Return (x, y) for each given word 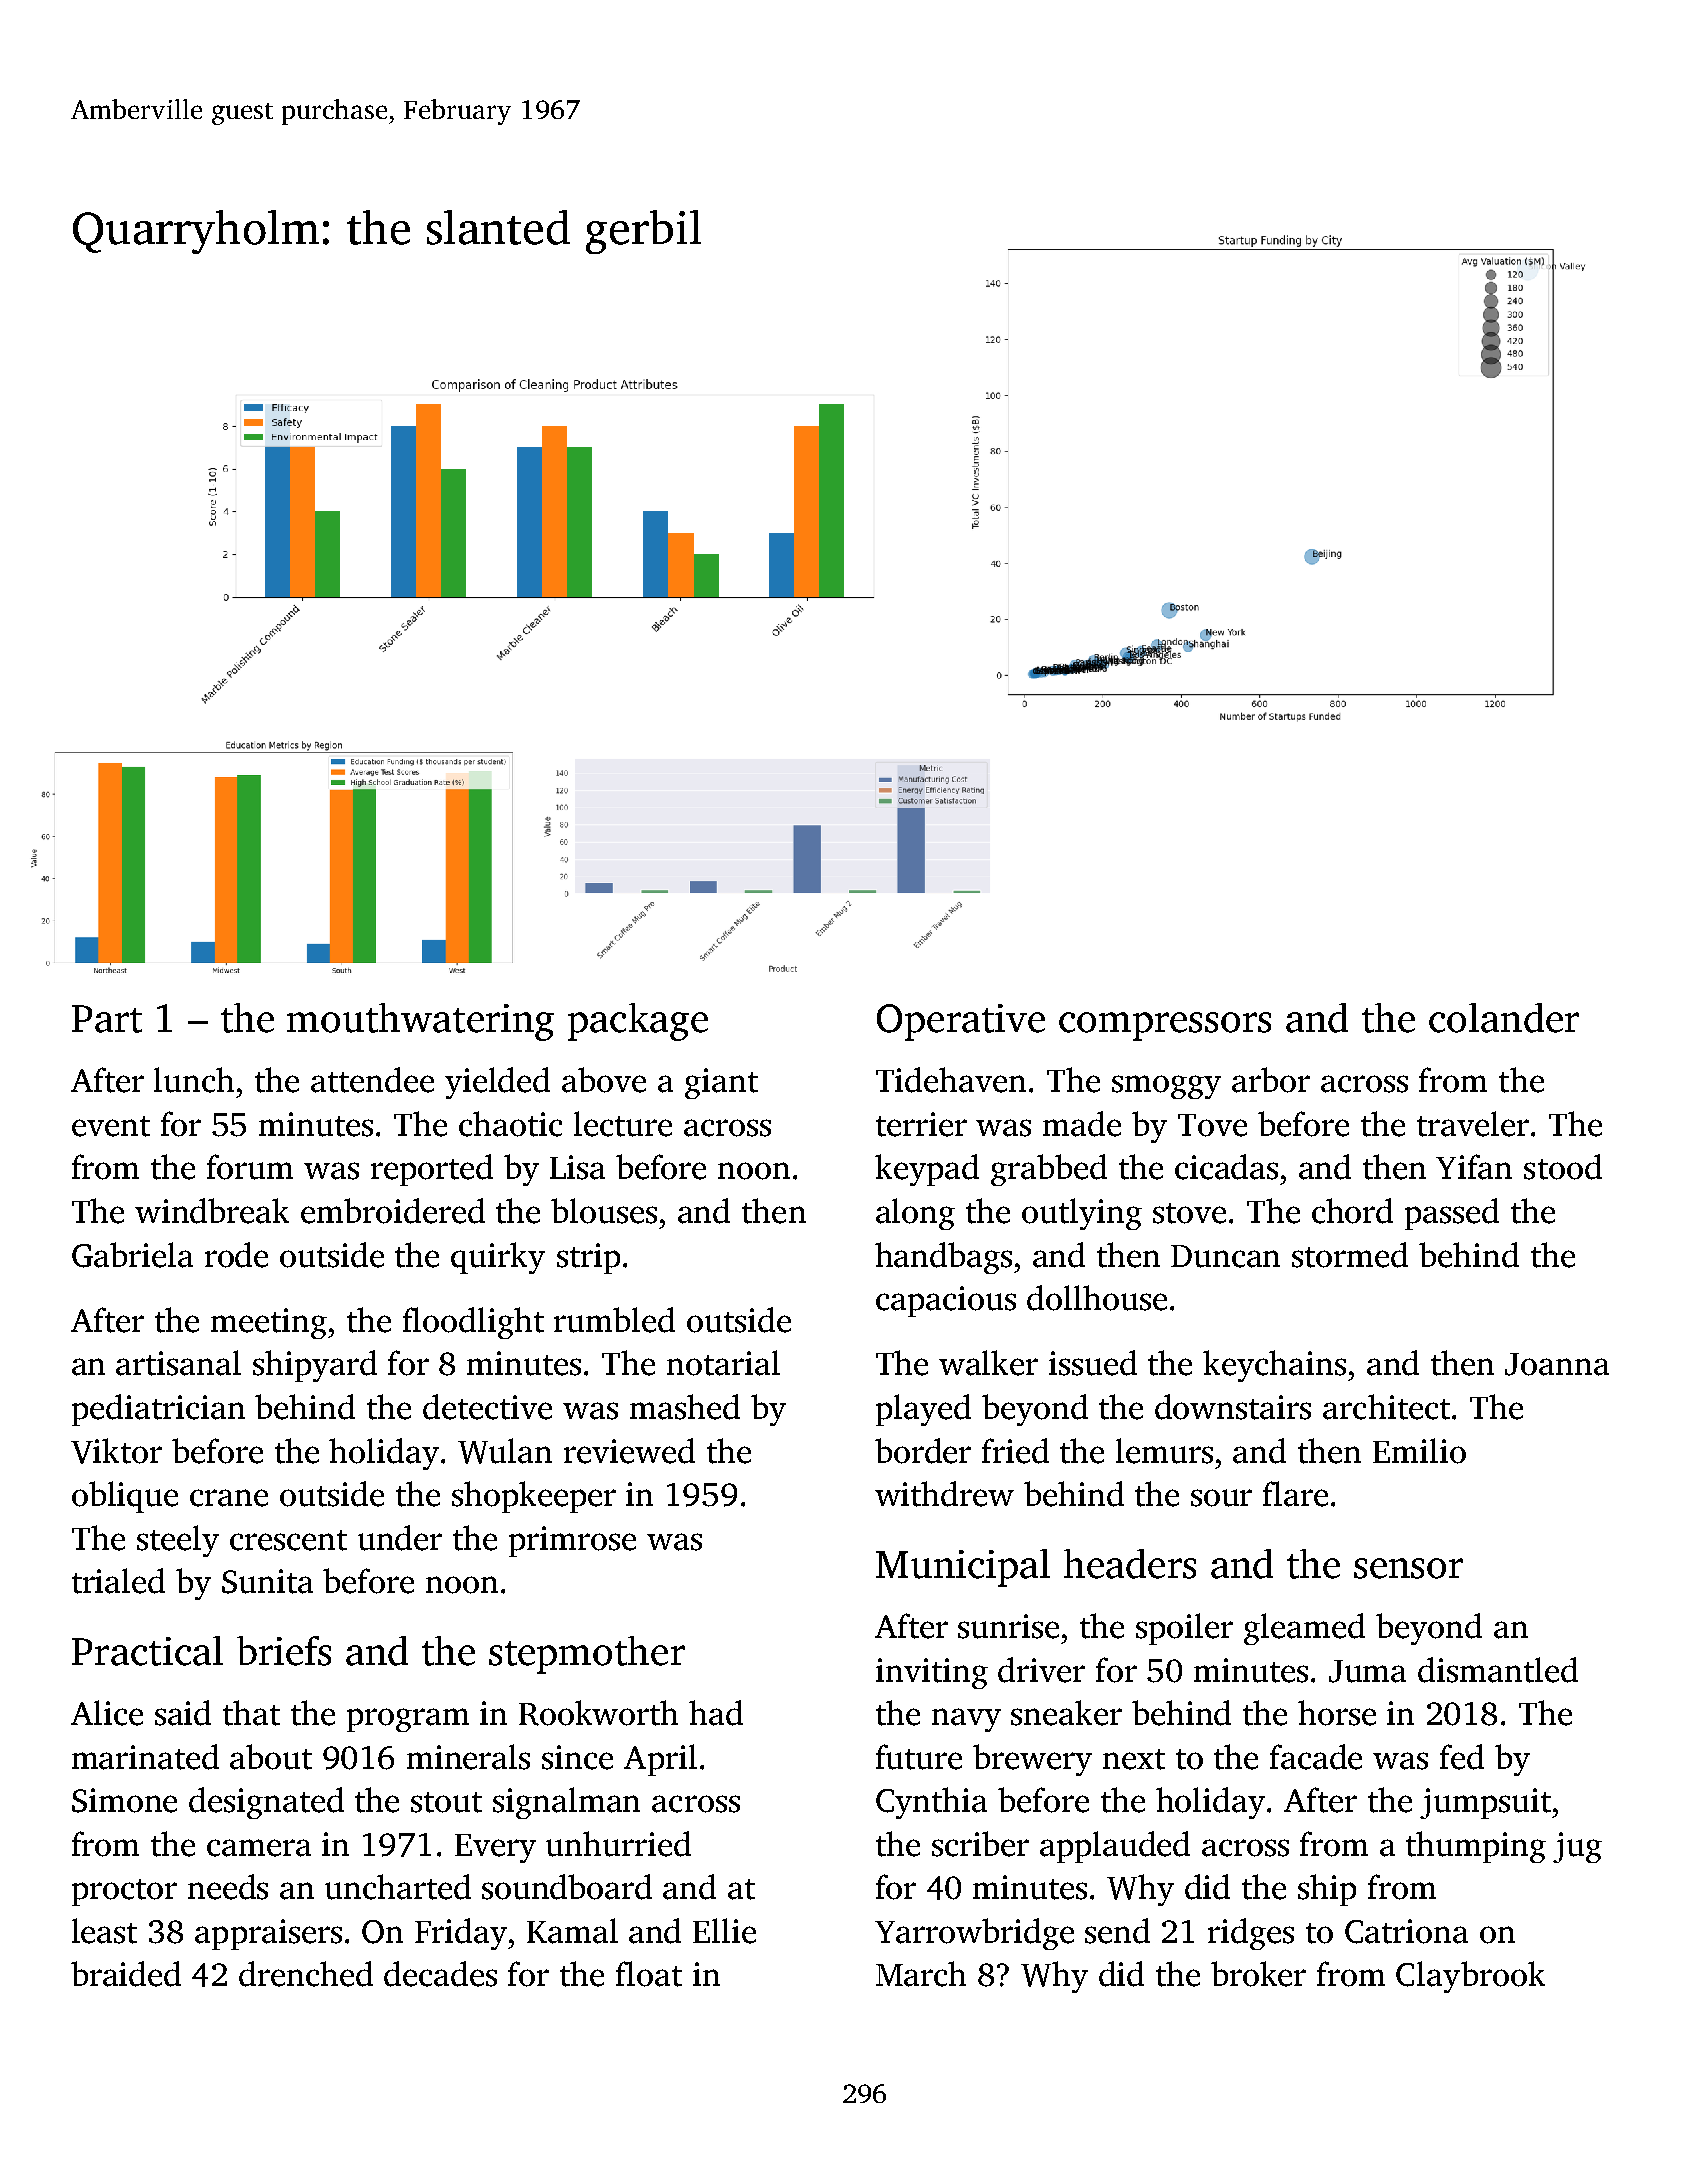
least (104, 1931)
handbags (943, 1258)
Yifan (1474, 1167)
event (111, 1126)
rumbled (614, 1320)
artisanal (178, 1363)
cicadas (1226, 1167)
